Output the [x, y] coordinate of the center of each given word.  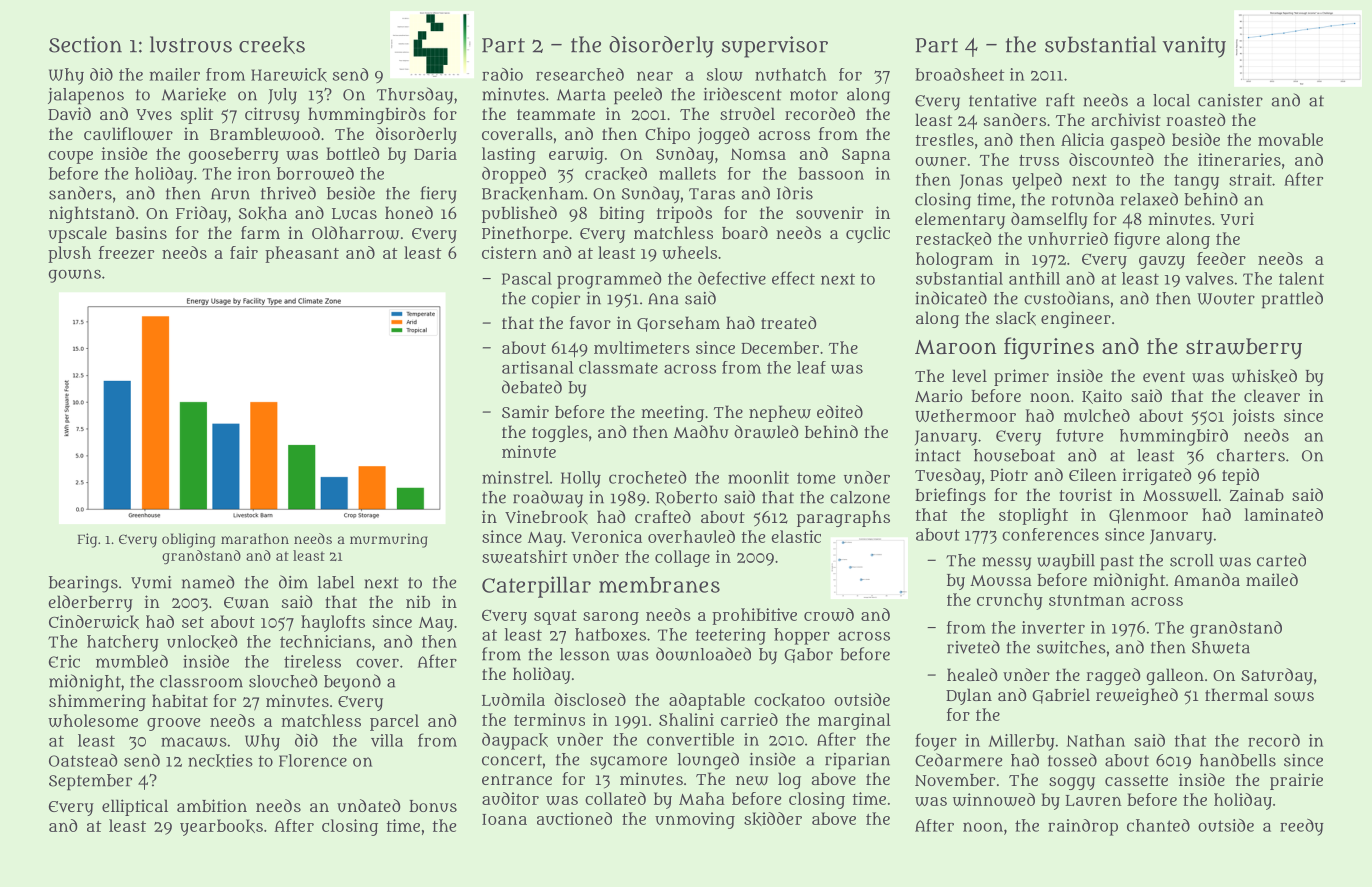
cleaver [1272, 395]
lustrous [191, 44]
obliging [188, 540]
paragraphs [843, 518]
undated [368, 805]
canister [1230, 100]
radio [502, 74]
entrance [517, 779]
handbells [1238, 760]
